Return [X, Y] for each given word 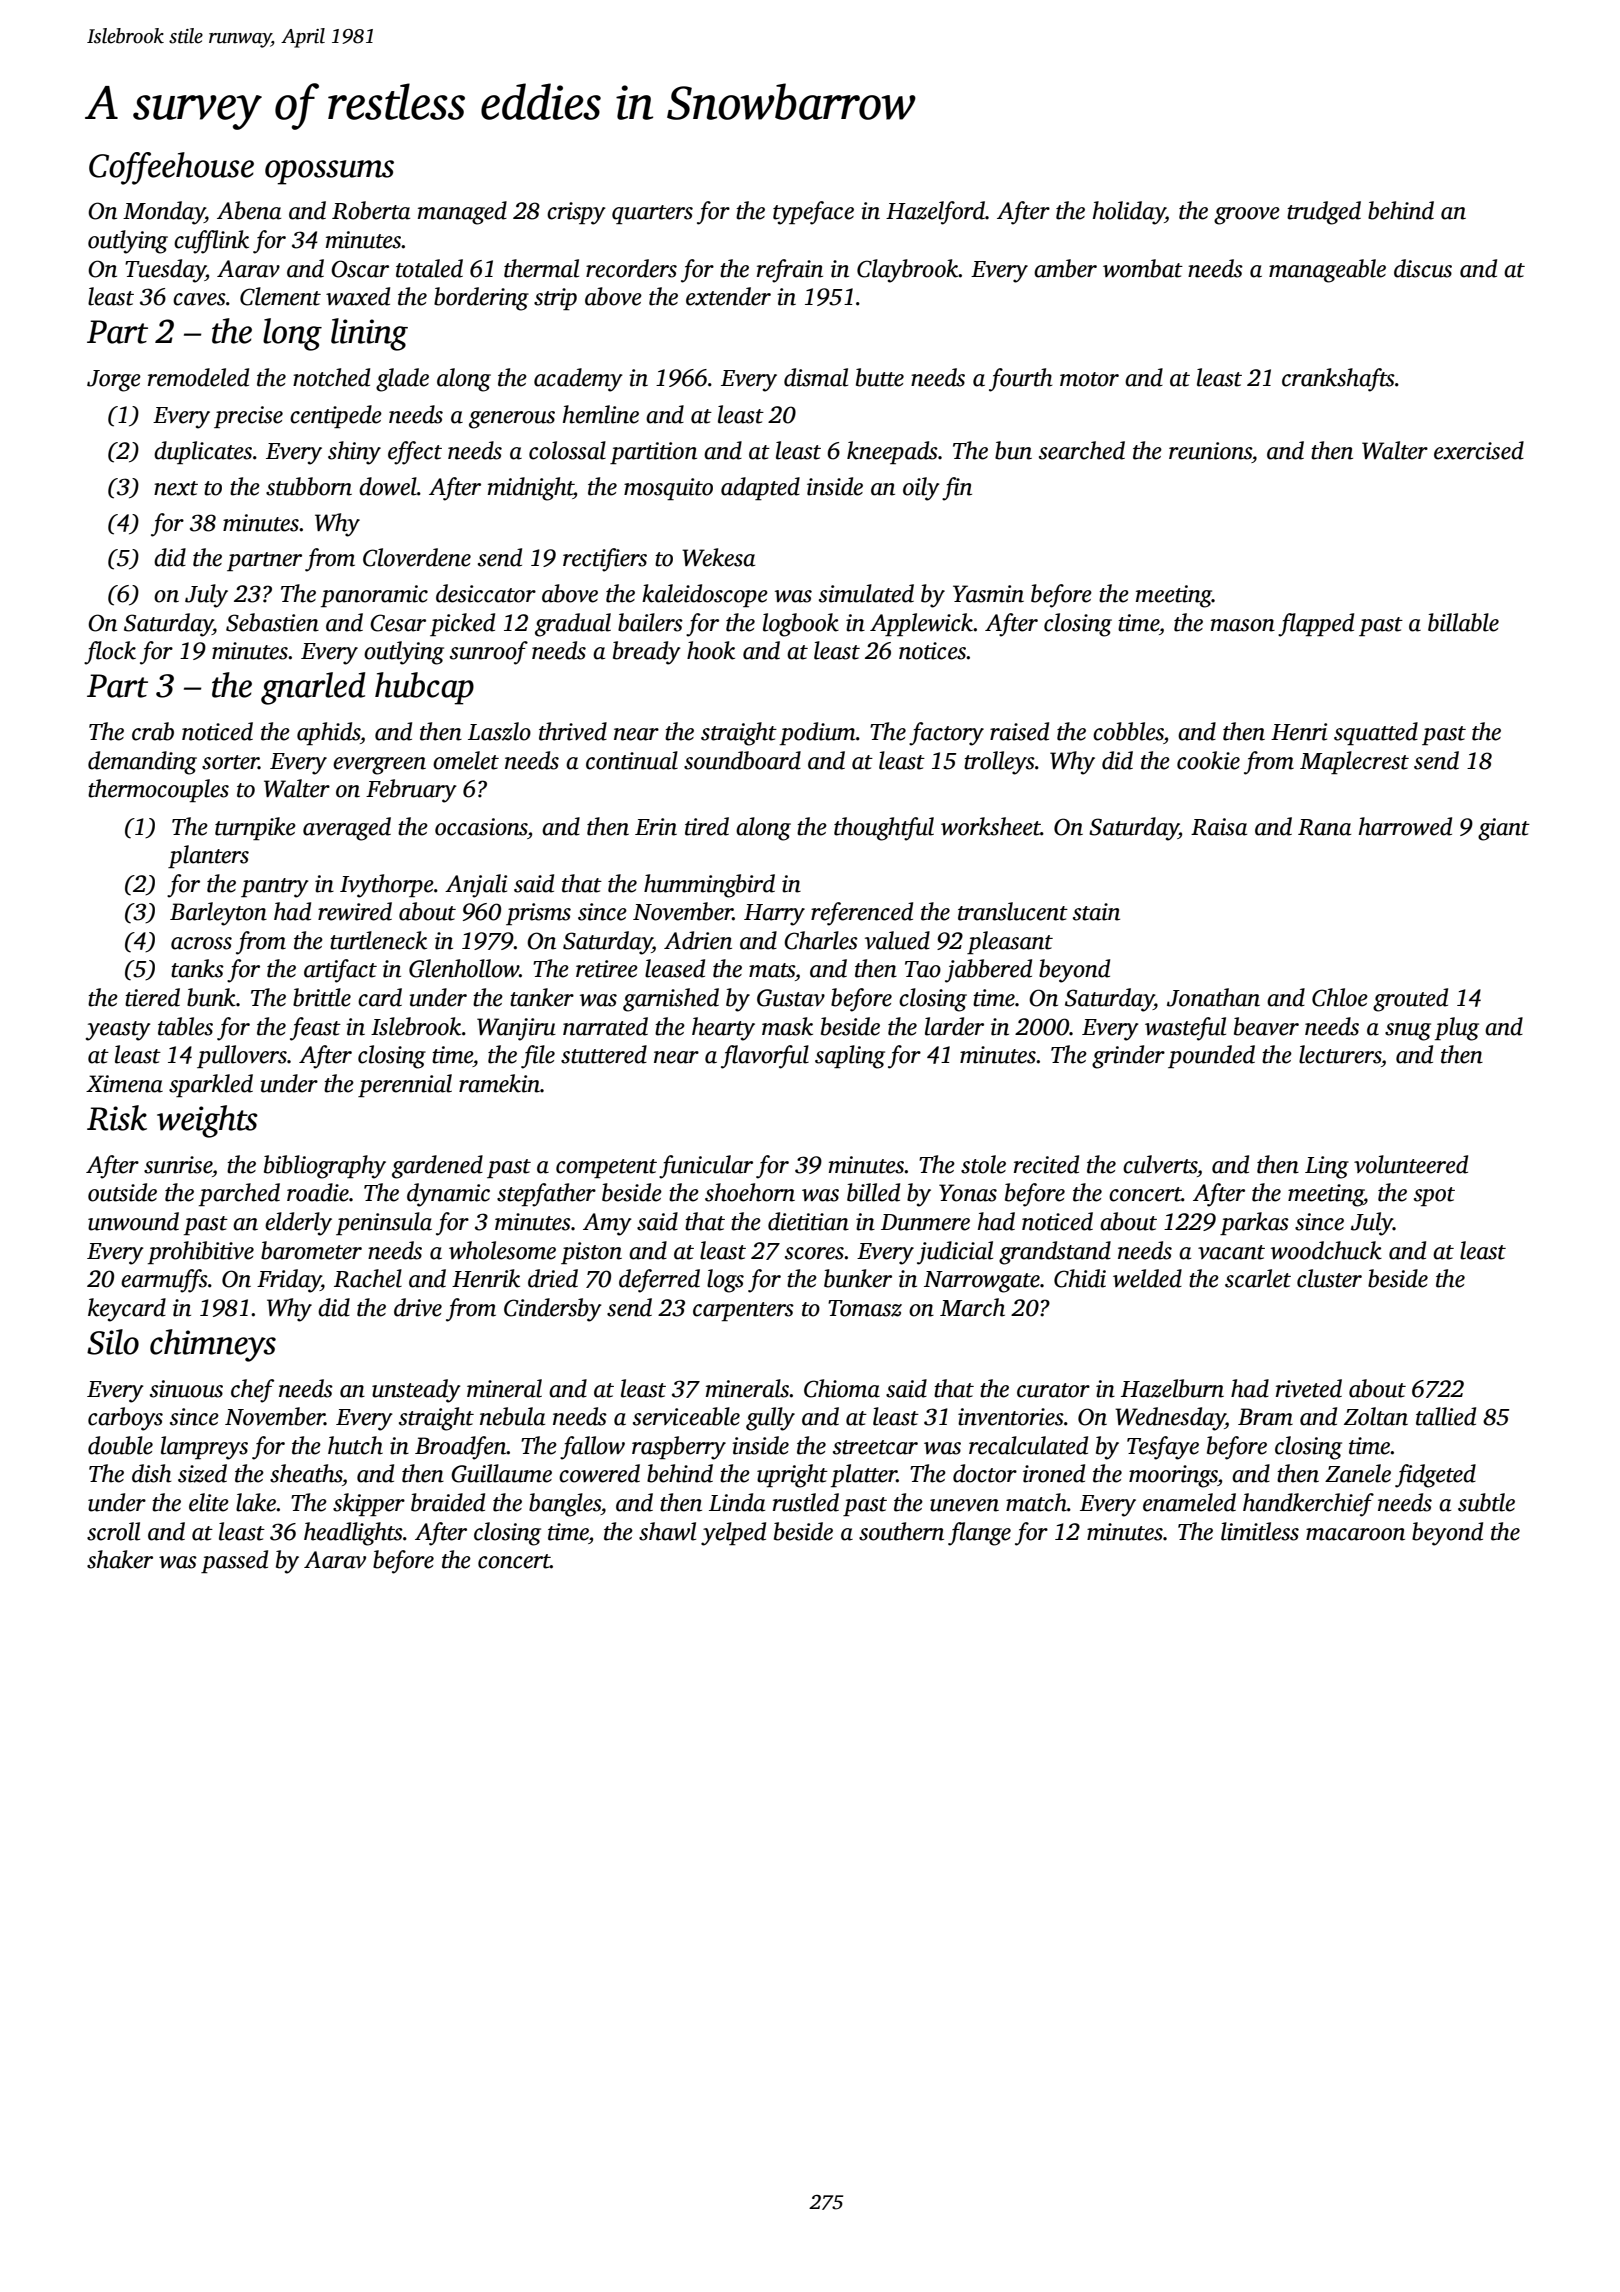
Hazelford [935, 213]
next [176, 488]
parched [239, 1194]
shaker [120, 1559]
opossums [329, 172]
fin [957, 489]
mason [1243, 625]
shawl [667, 1531]
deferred [659, 1281]
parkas [1254, 1223]
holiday [1129, 213]
